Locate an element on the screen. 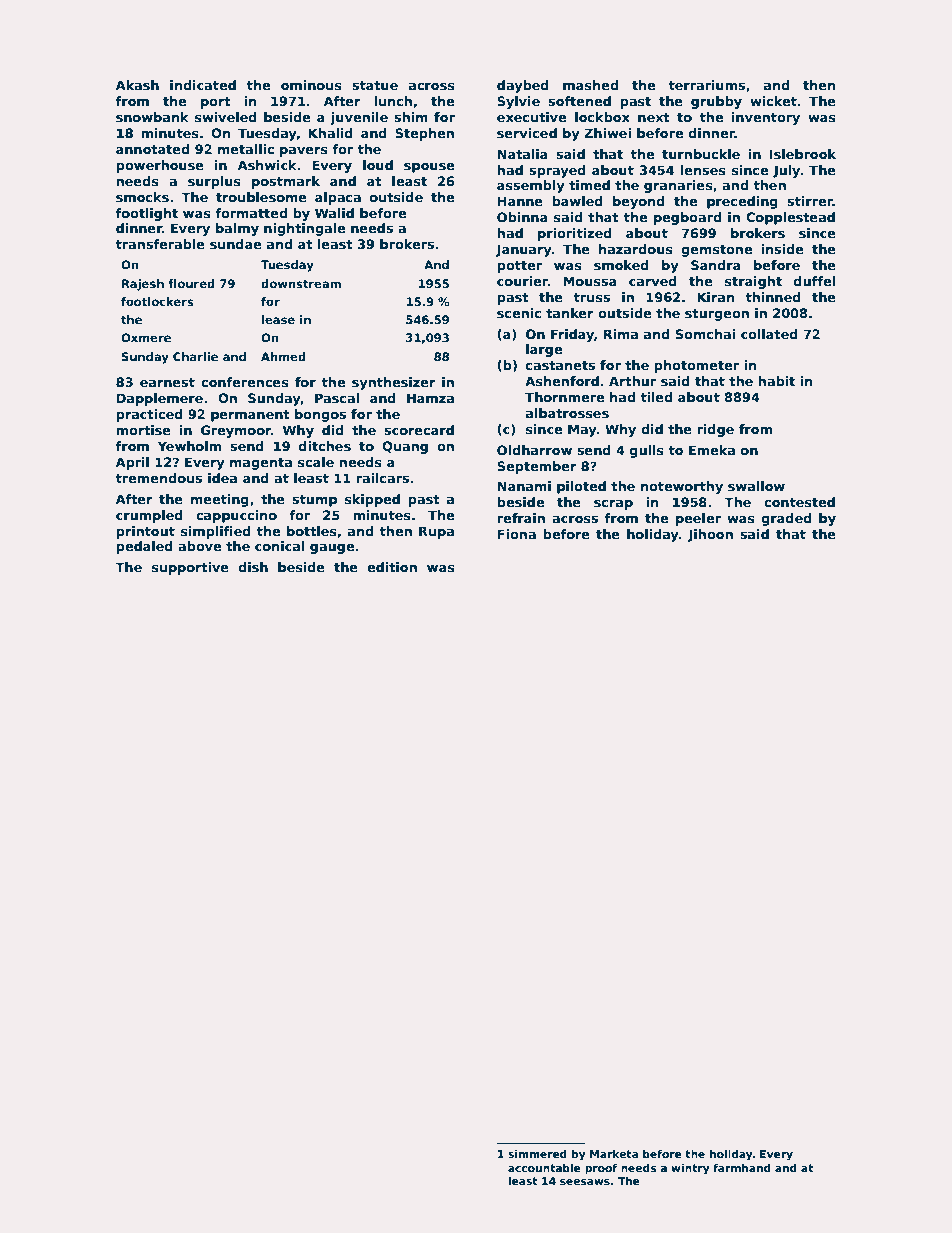 This screenshot has width=952, height=1233. mashed is located at coordinates (590, 85).
